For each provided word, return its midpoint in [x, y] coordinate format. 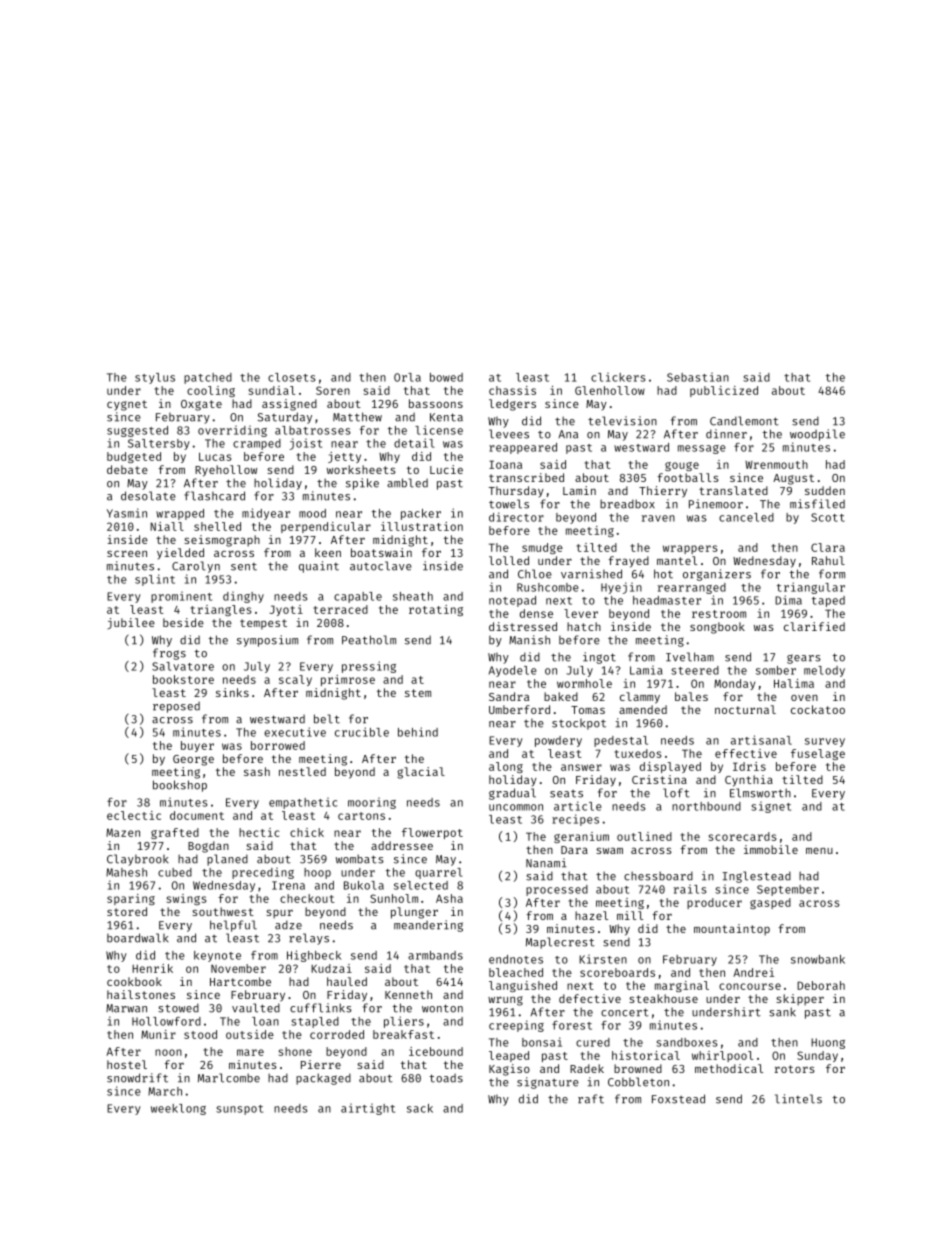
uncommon [516, 807]
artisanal [761, 740]
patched [208, 378]
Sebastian [698, 377]
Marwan [126, 1008]
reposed [176, 707]
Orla [407, 377]
